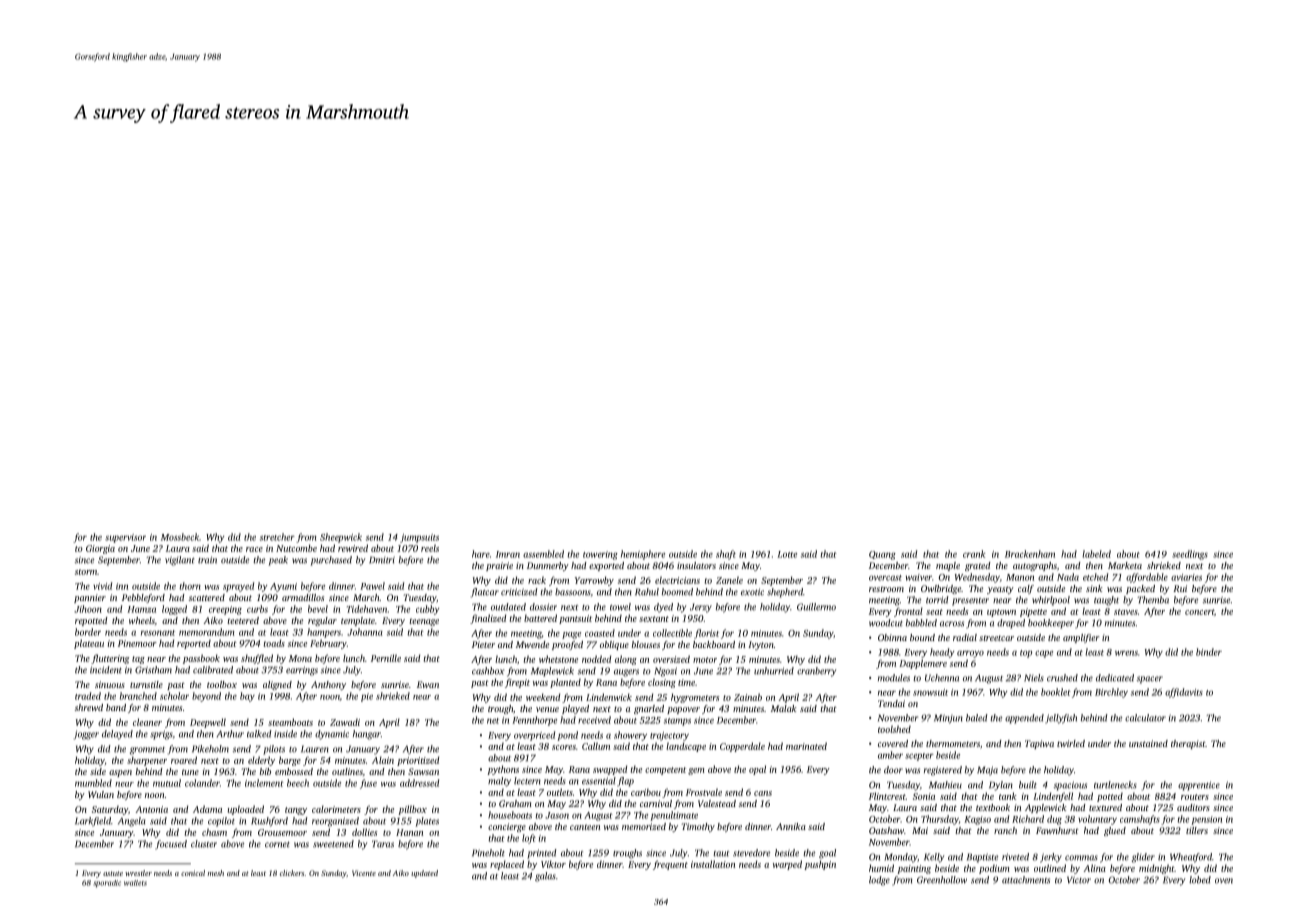  What do you see at coordinates (194, 644) in the screenshot?
I see `reported` at bounding box center [194, 644].
